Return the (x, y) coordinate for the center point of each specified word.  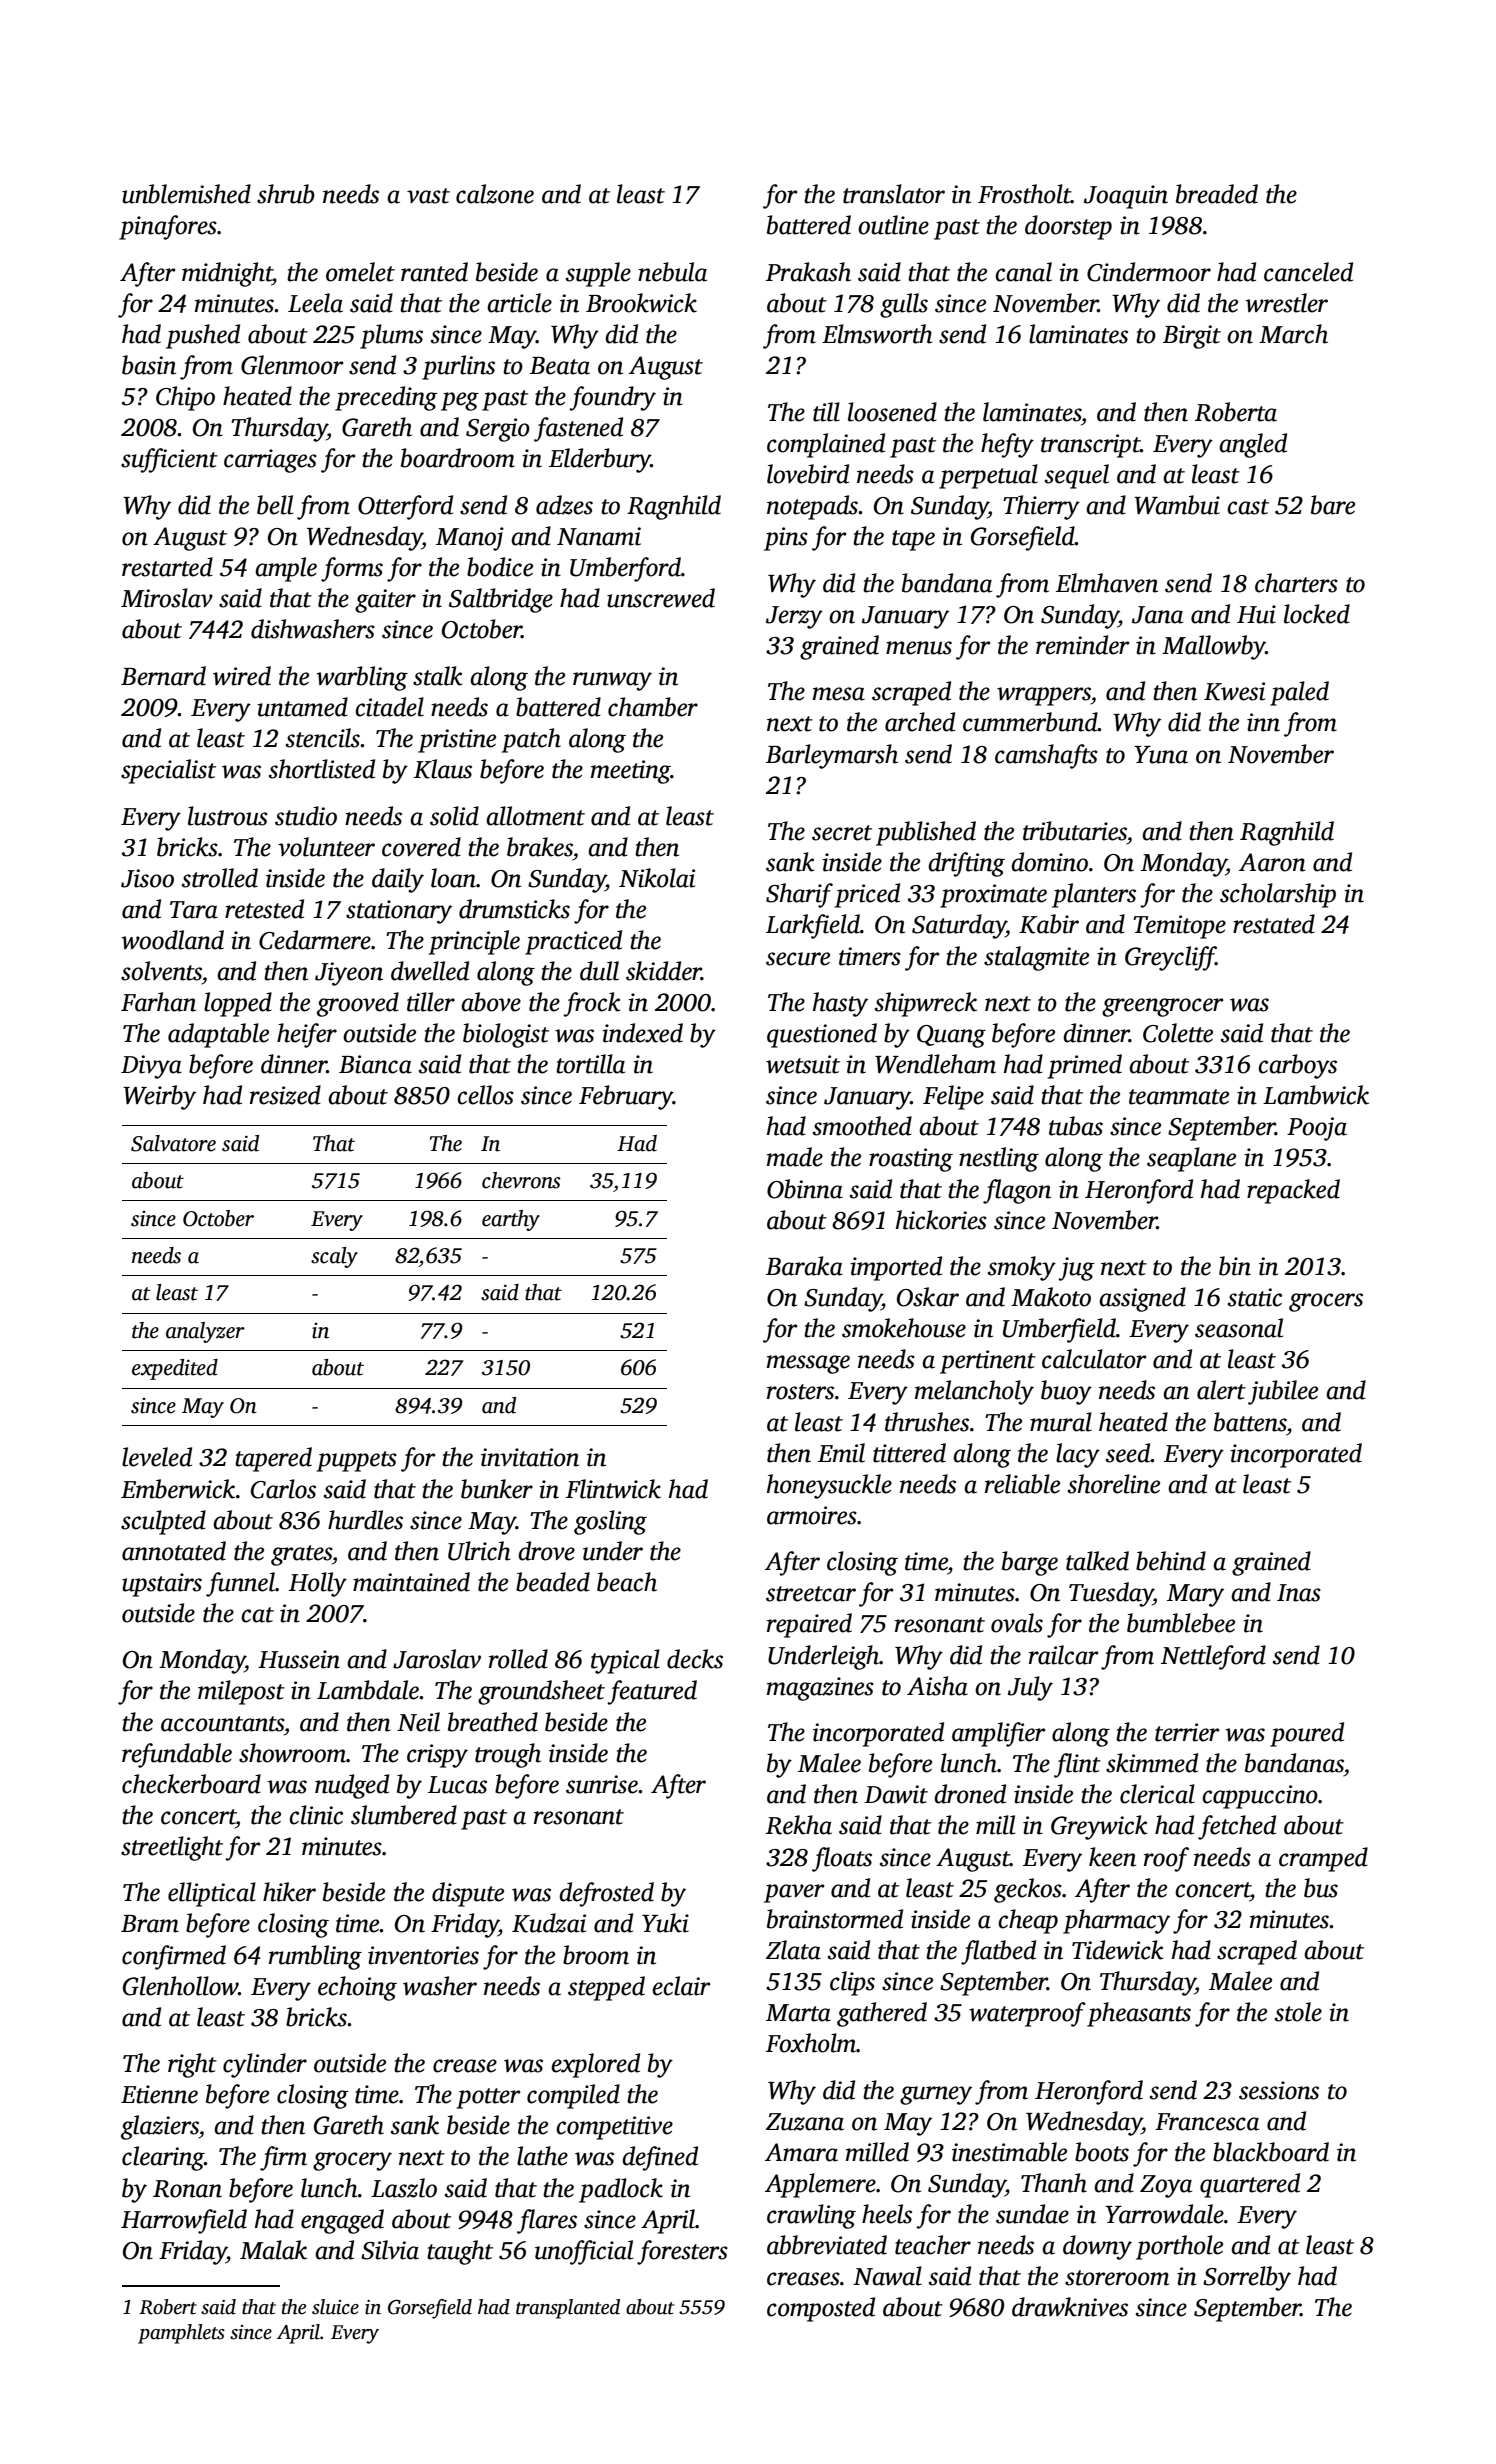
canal (1023, 272)
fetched (1237, 1827)
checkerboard (191, 1784)
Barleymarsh (832, 756)
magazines (820, 1689)
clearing (163, 2158)
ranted (434, 272)
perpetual (988, 476)
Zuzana (805, 2122)
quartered (1250, 2185)
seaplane (1191, 1159)
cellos (485, 1095)
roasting (911, 1160)
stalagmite (1036, 958)
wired (242, 676)
